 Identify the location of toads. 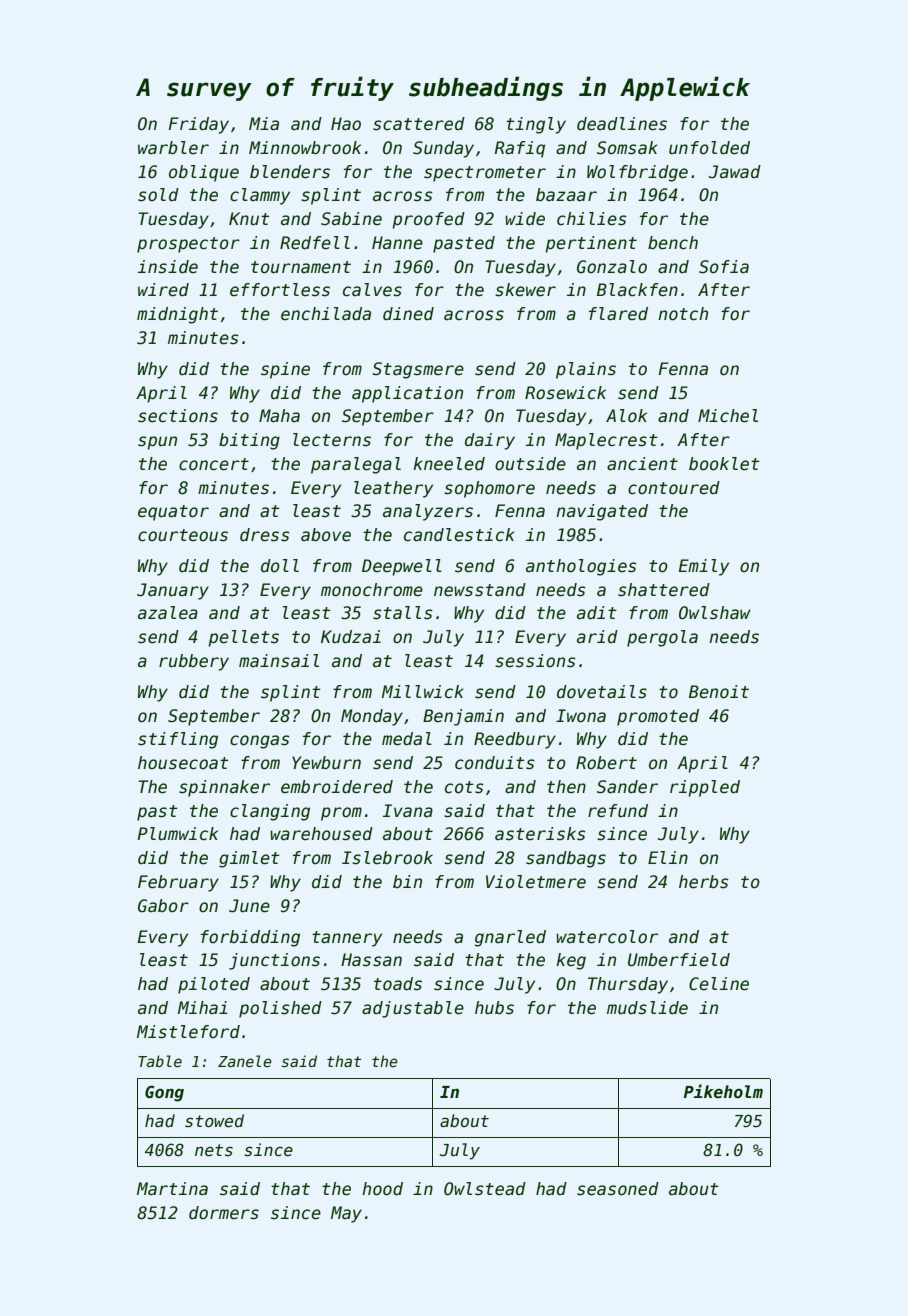
(398, 984).
